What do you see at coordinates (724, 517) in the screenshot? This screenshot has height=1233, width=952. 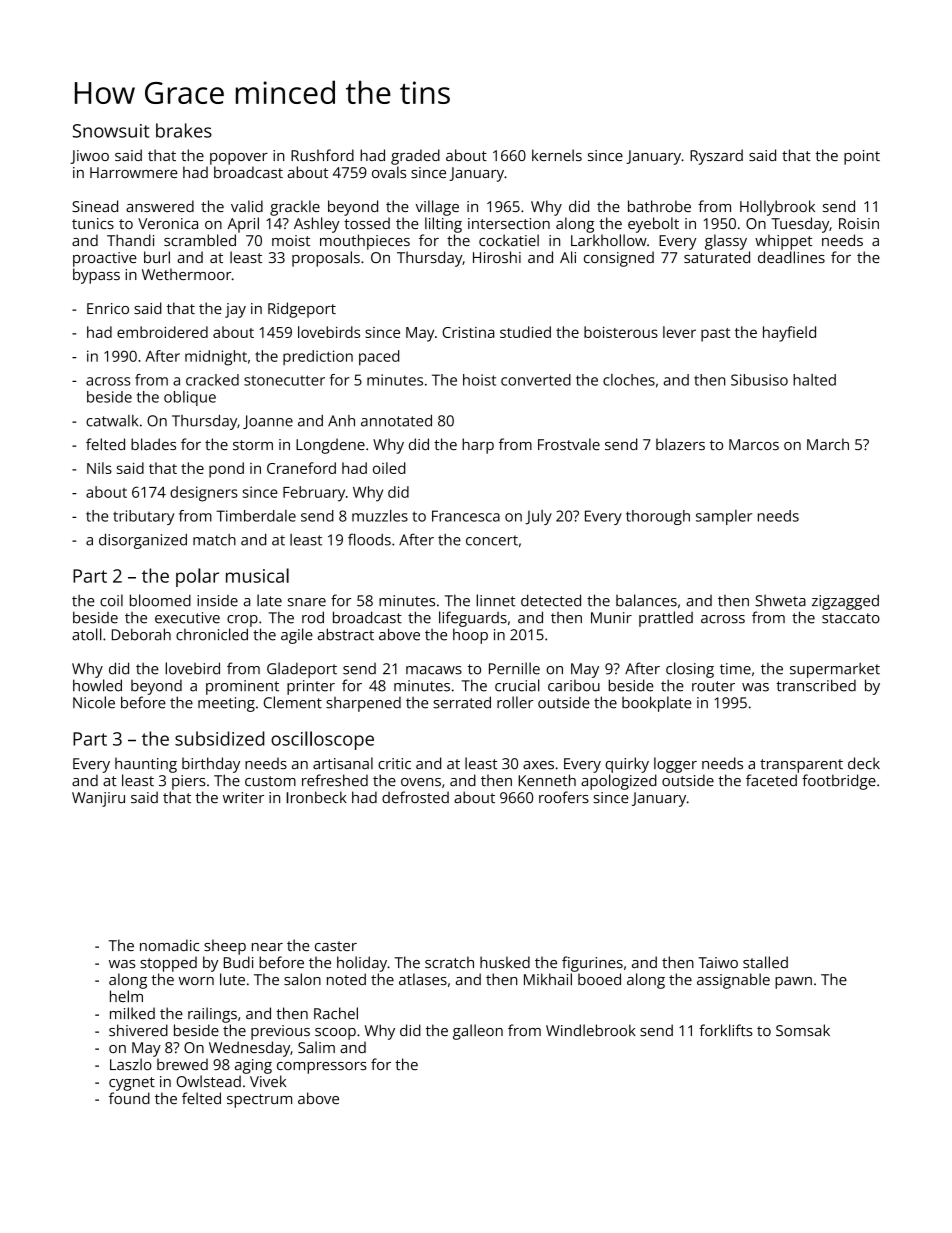 I see `sampler` at bounding box center [724, 517].
